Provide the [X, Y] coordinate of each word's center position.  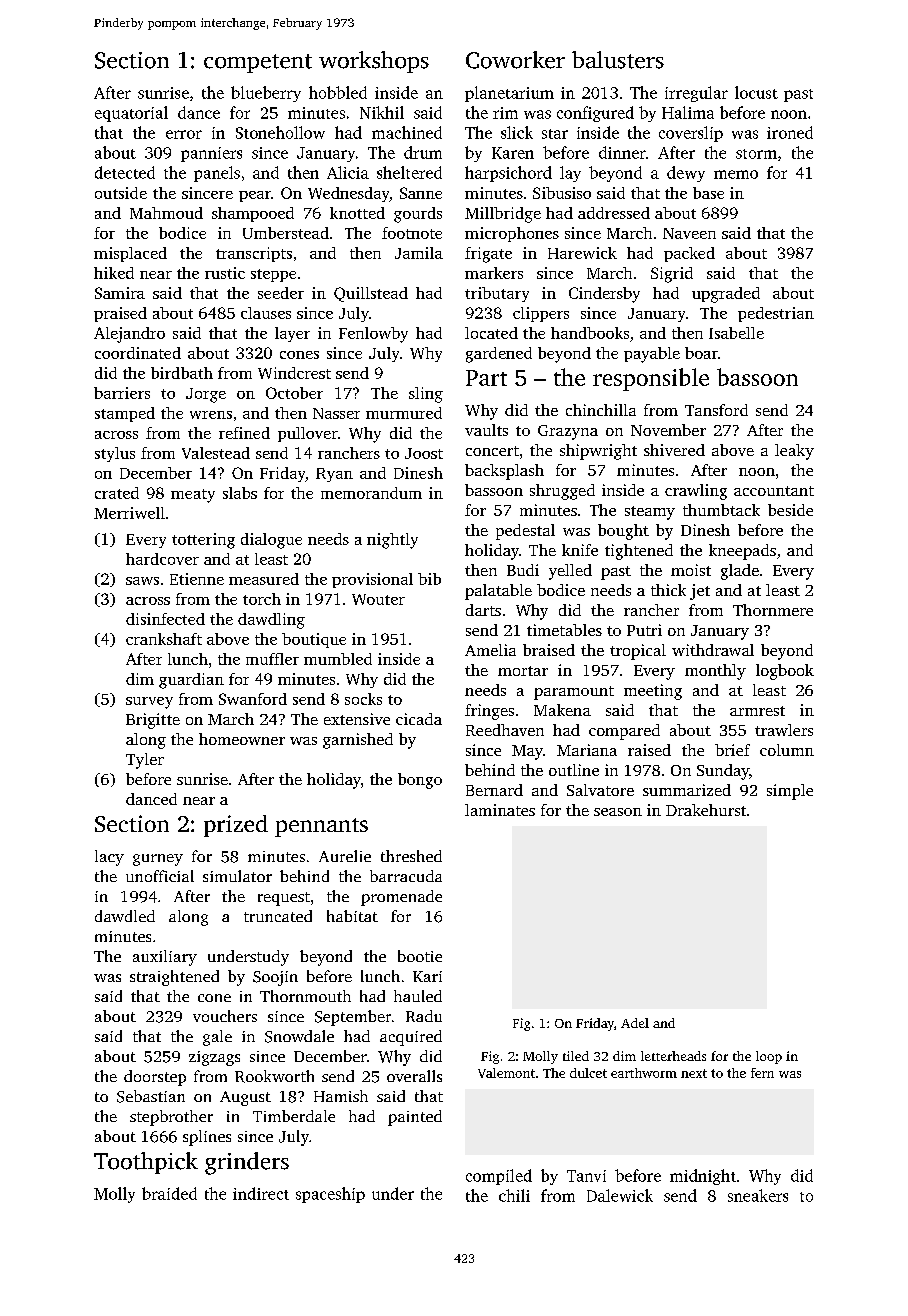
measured [264, 579]
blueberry [266, 94]
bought [623, 532]
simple [790, 792]
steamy [650, 513]
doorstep [155, 1078]
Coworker [515, 60]
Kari [427, 976]
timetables [564, 630]
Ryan [334, 475]
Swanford [253, 699]
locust [756, 92]
